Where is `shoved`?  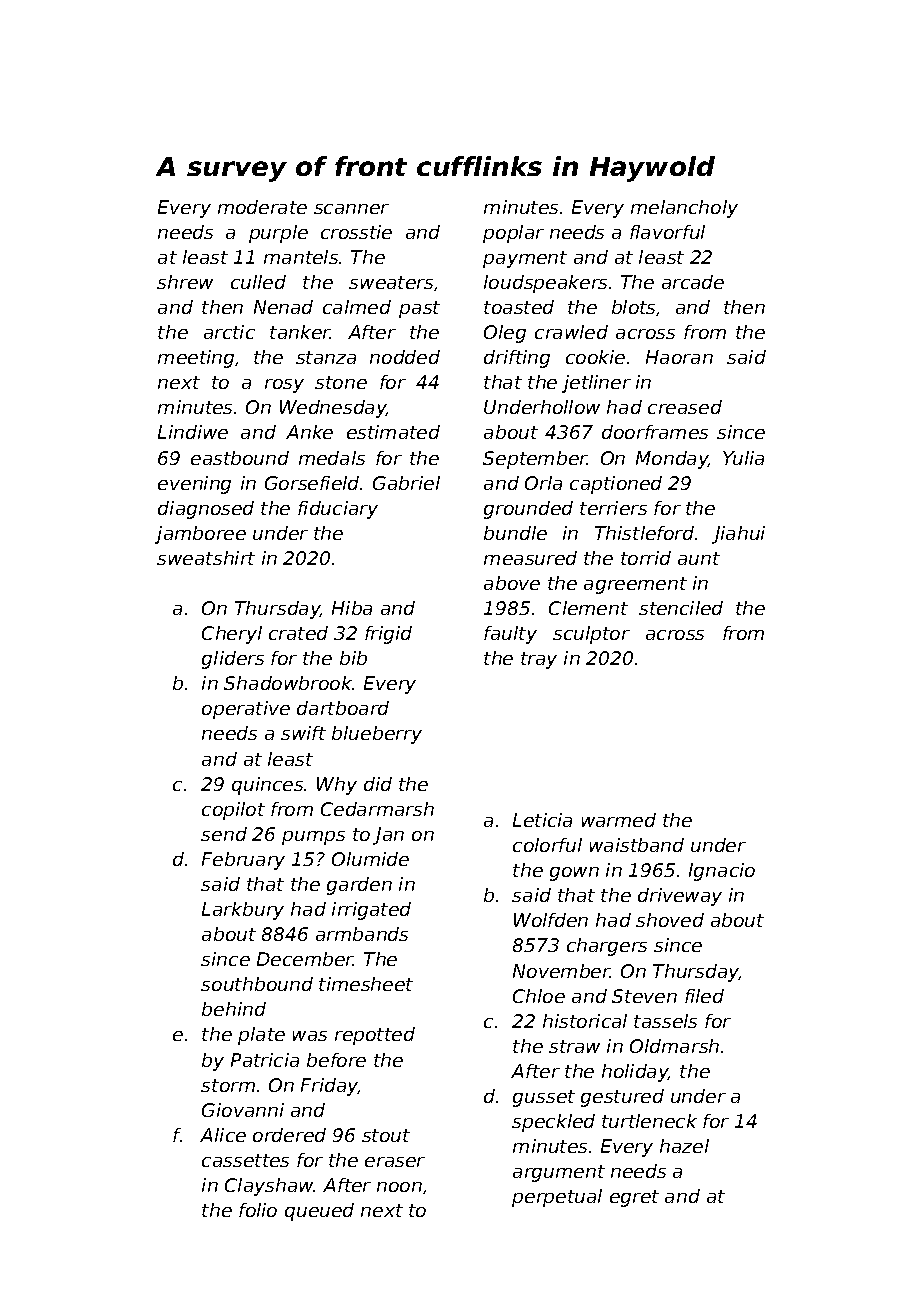 shoved is located at coordinates (670, 920).
